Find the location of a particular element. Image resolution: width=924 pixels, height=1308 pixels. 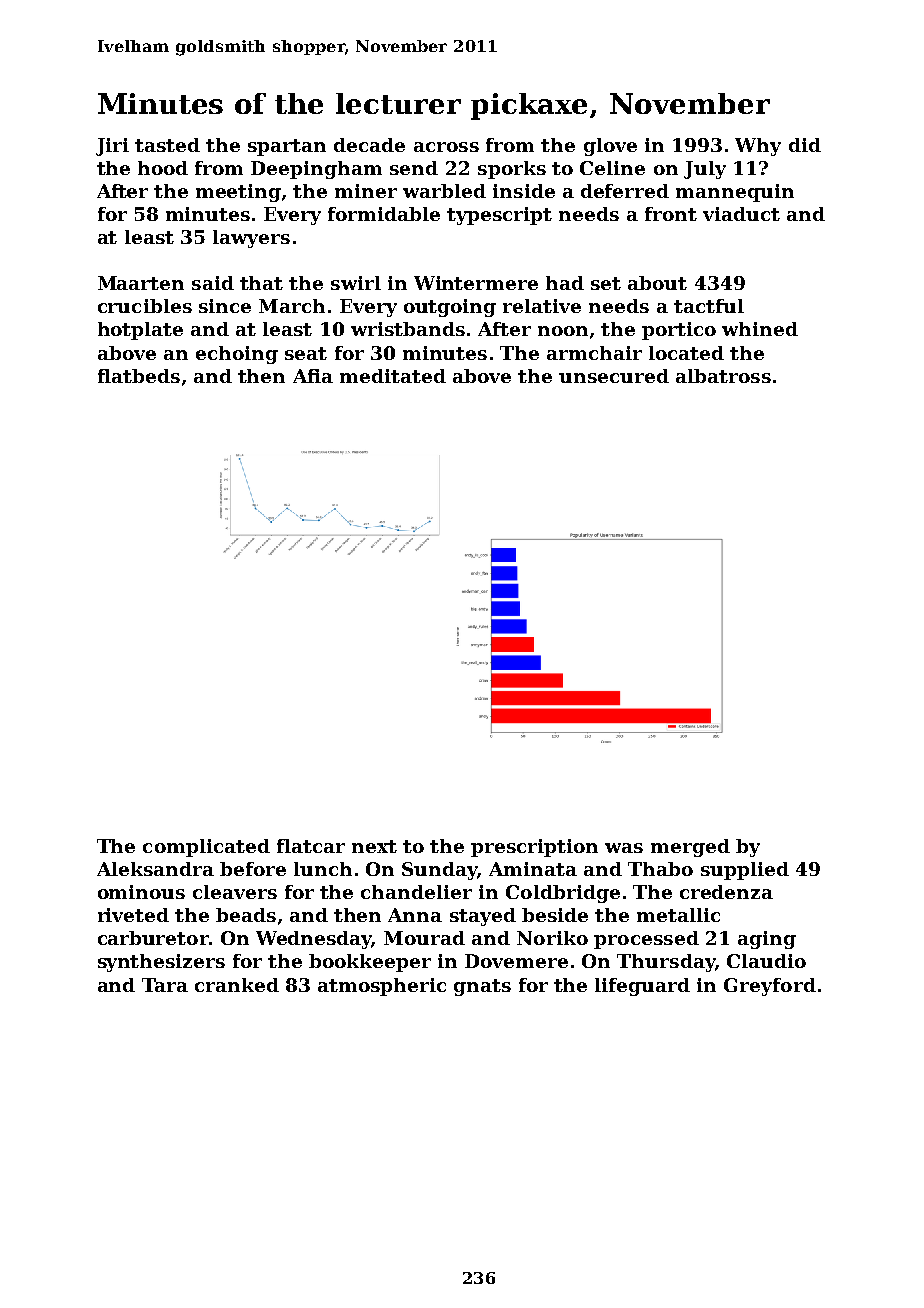

flatcar is located at coordinates (311, 846).
